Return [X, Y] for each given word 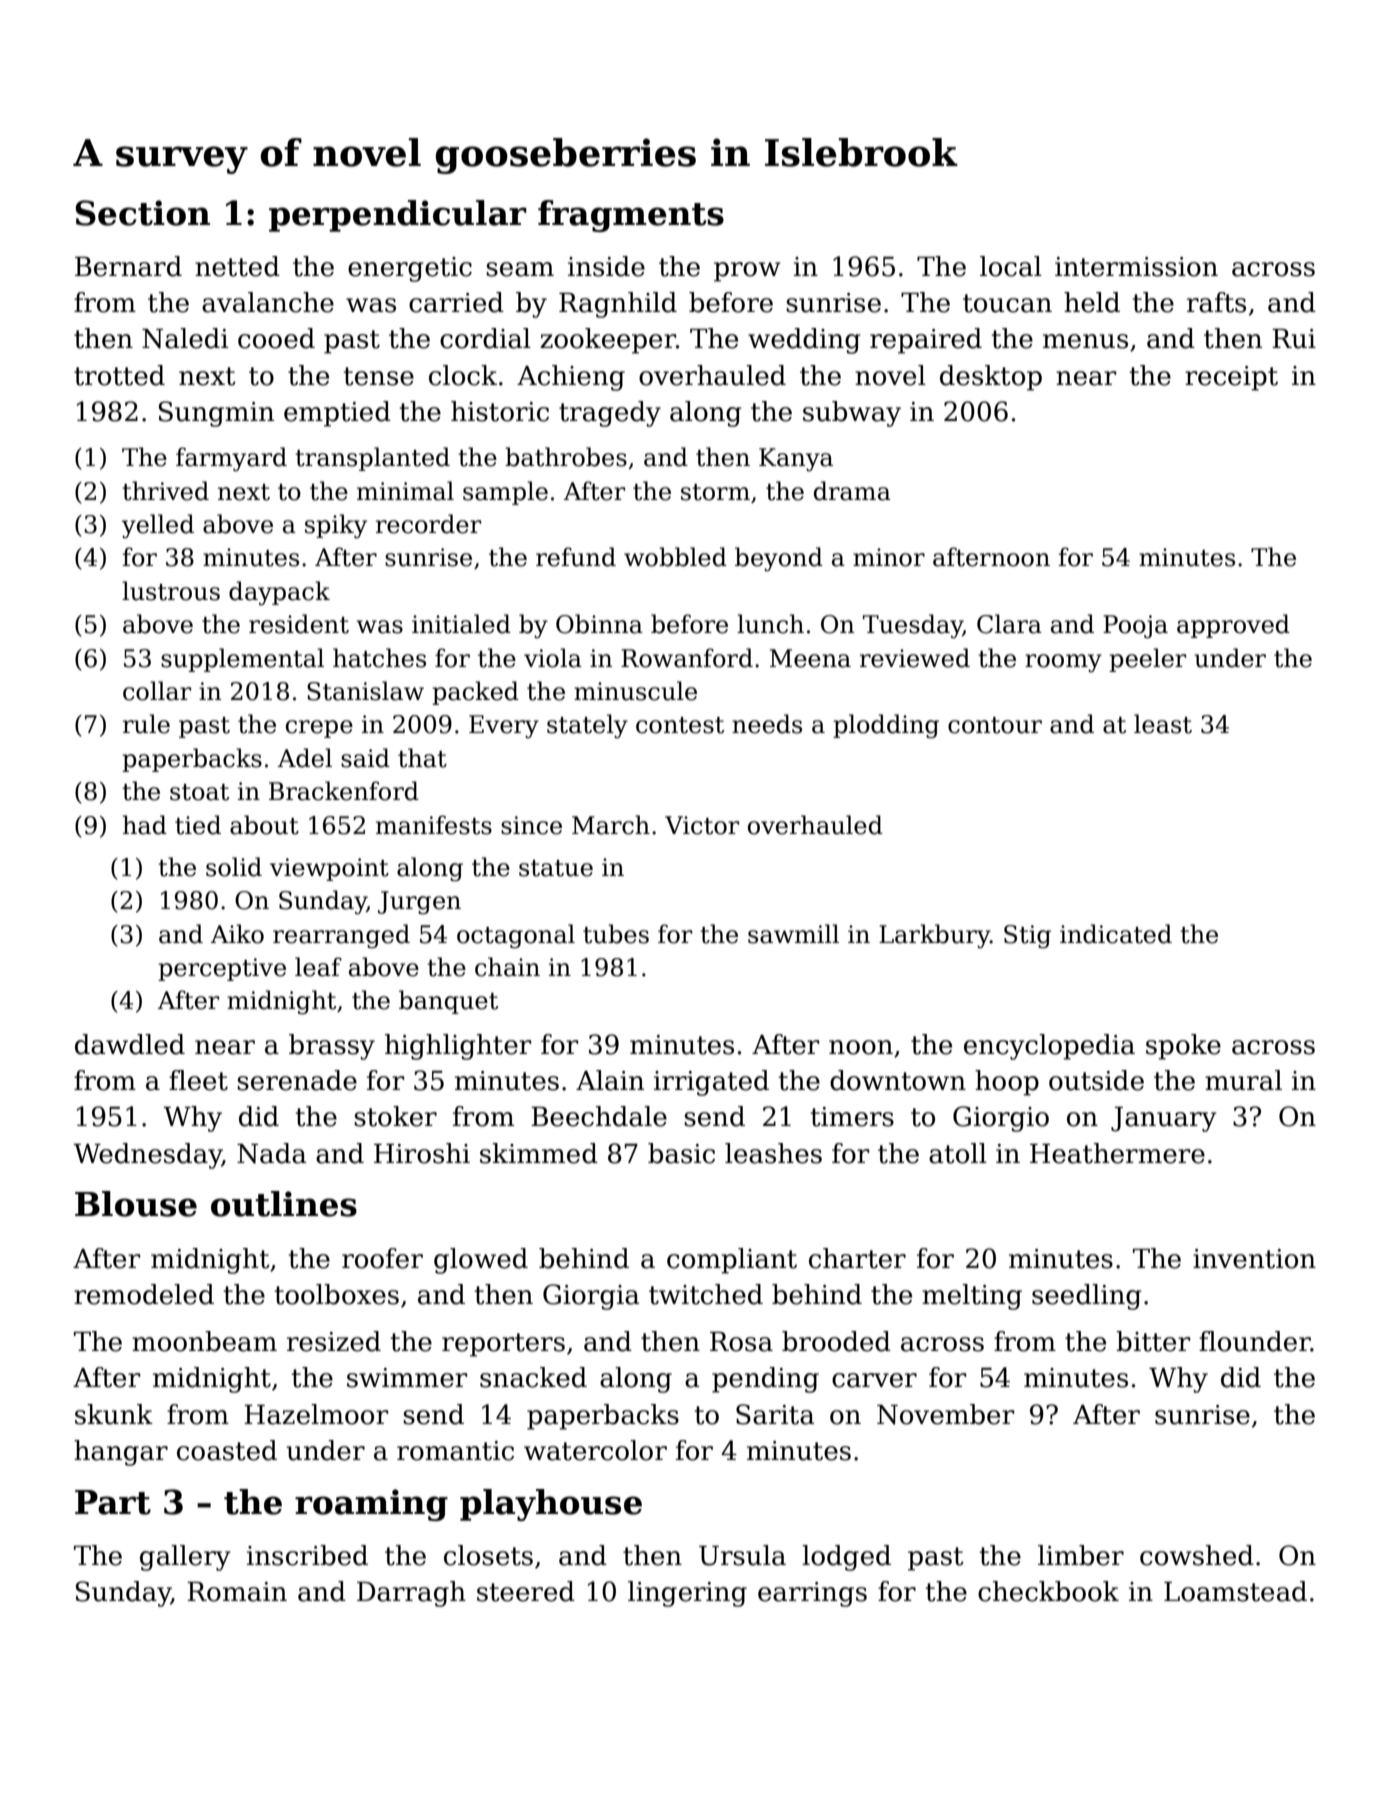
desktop [991, 378]
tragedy [610, 414]
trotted [119, 375]
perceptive [222, 969]
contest [680, 725]
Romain [237, 1592]
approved [1233, 626]
